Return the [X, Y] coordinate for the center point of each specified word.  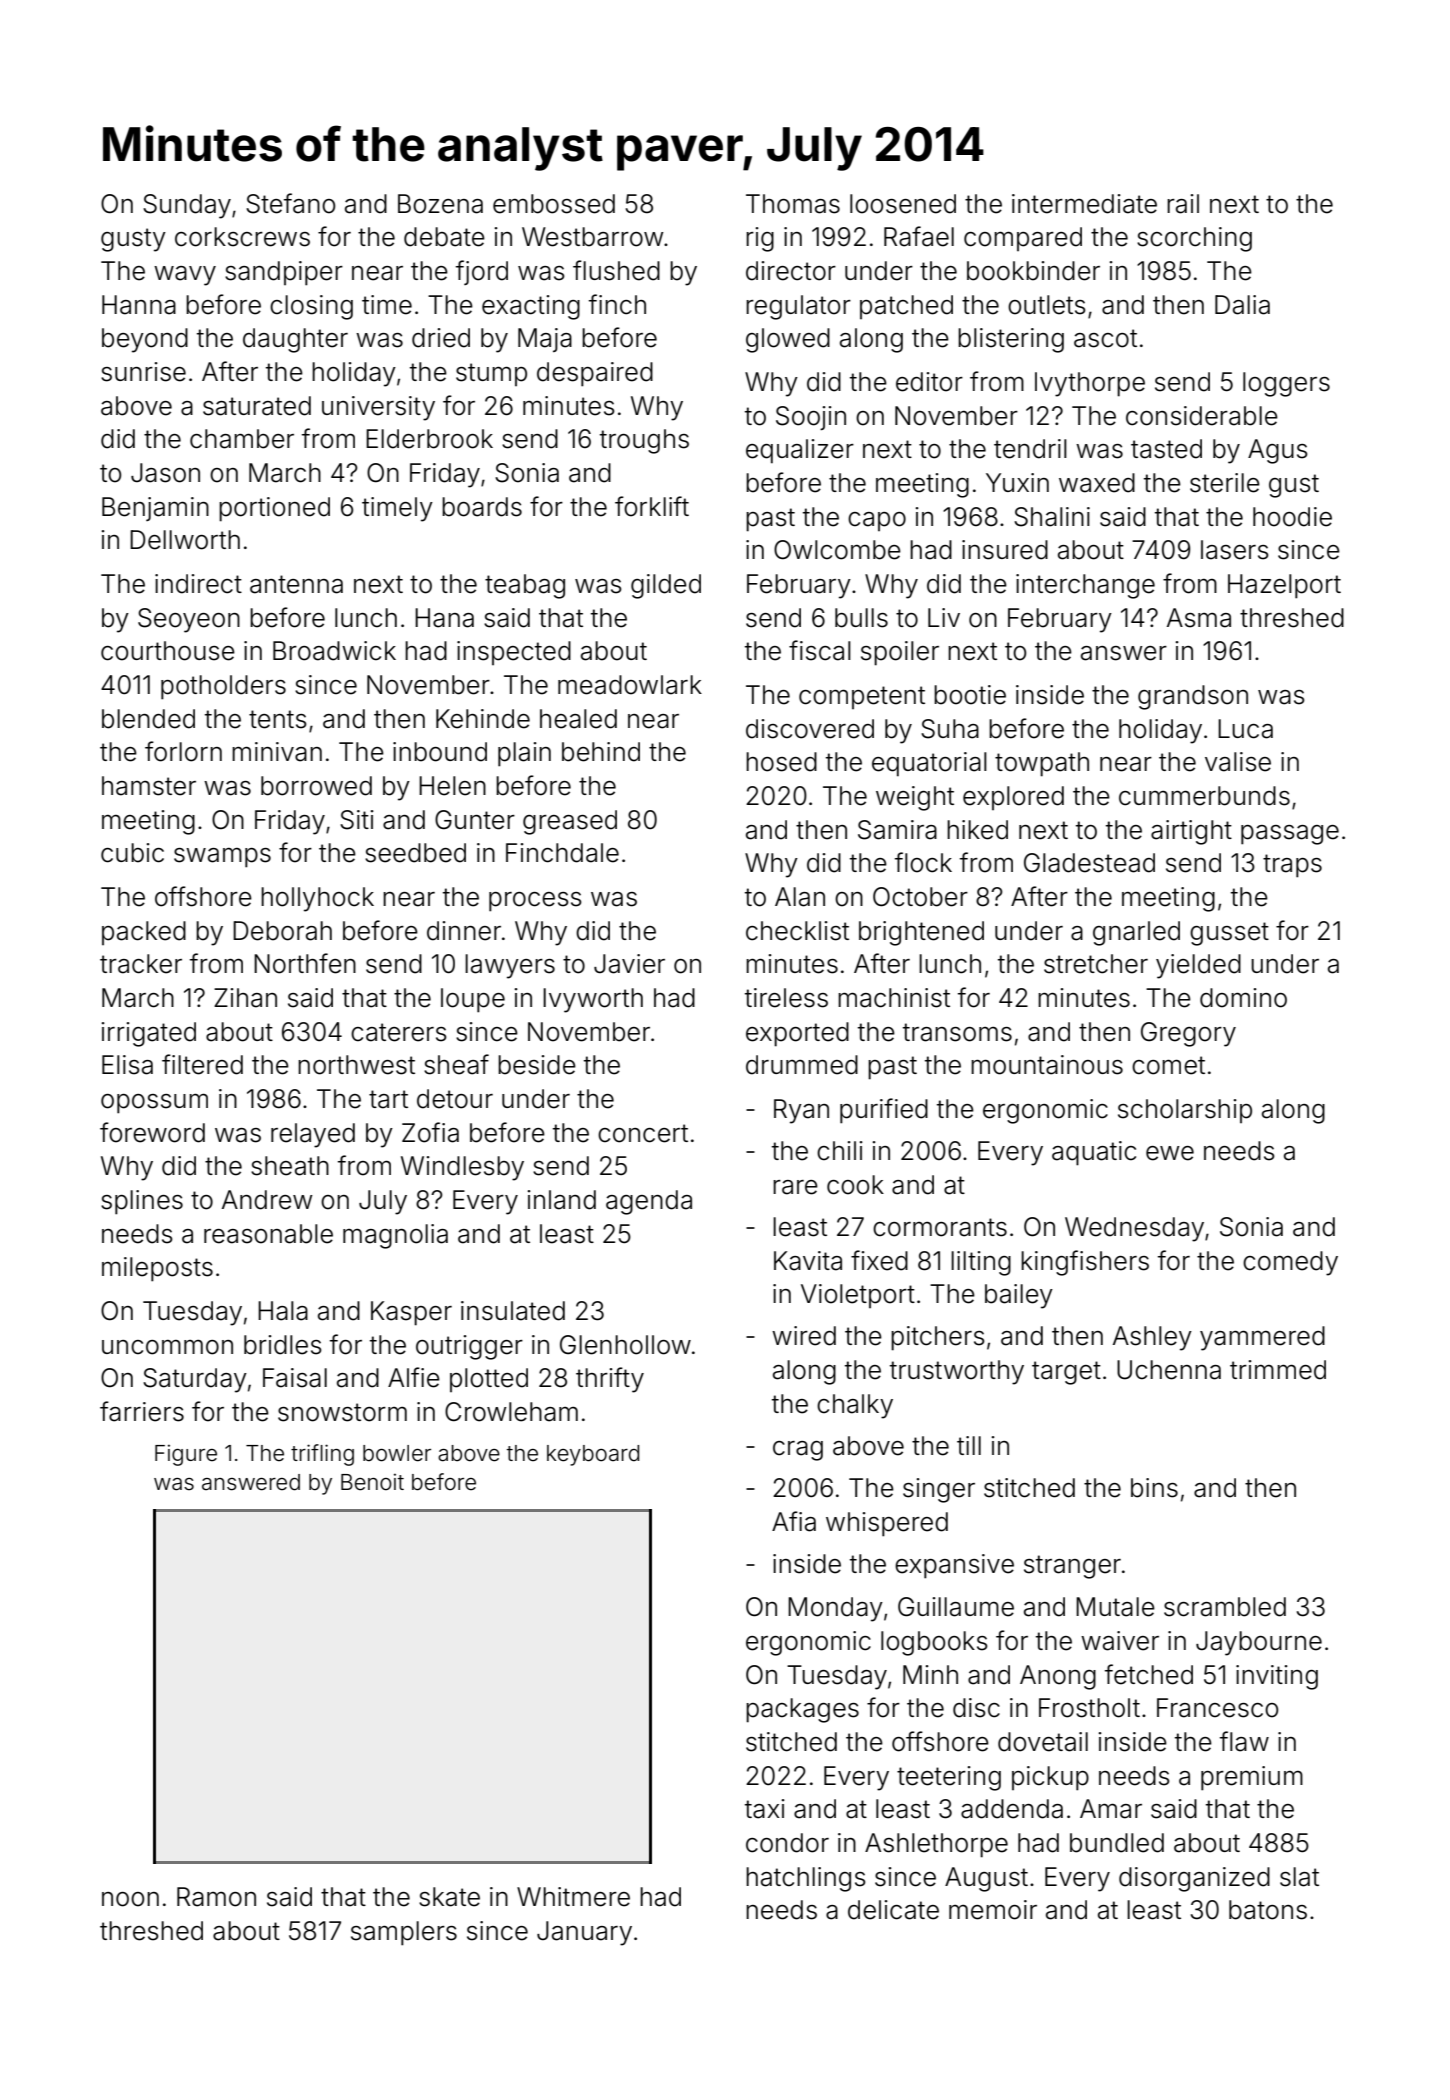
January [584, 1933]
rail [1183, 204]
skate [449, 1897]
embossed [554, 204]
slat [1299, 1877]
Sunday [187, 206]
